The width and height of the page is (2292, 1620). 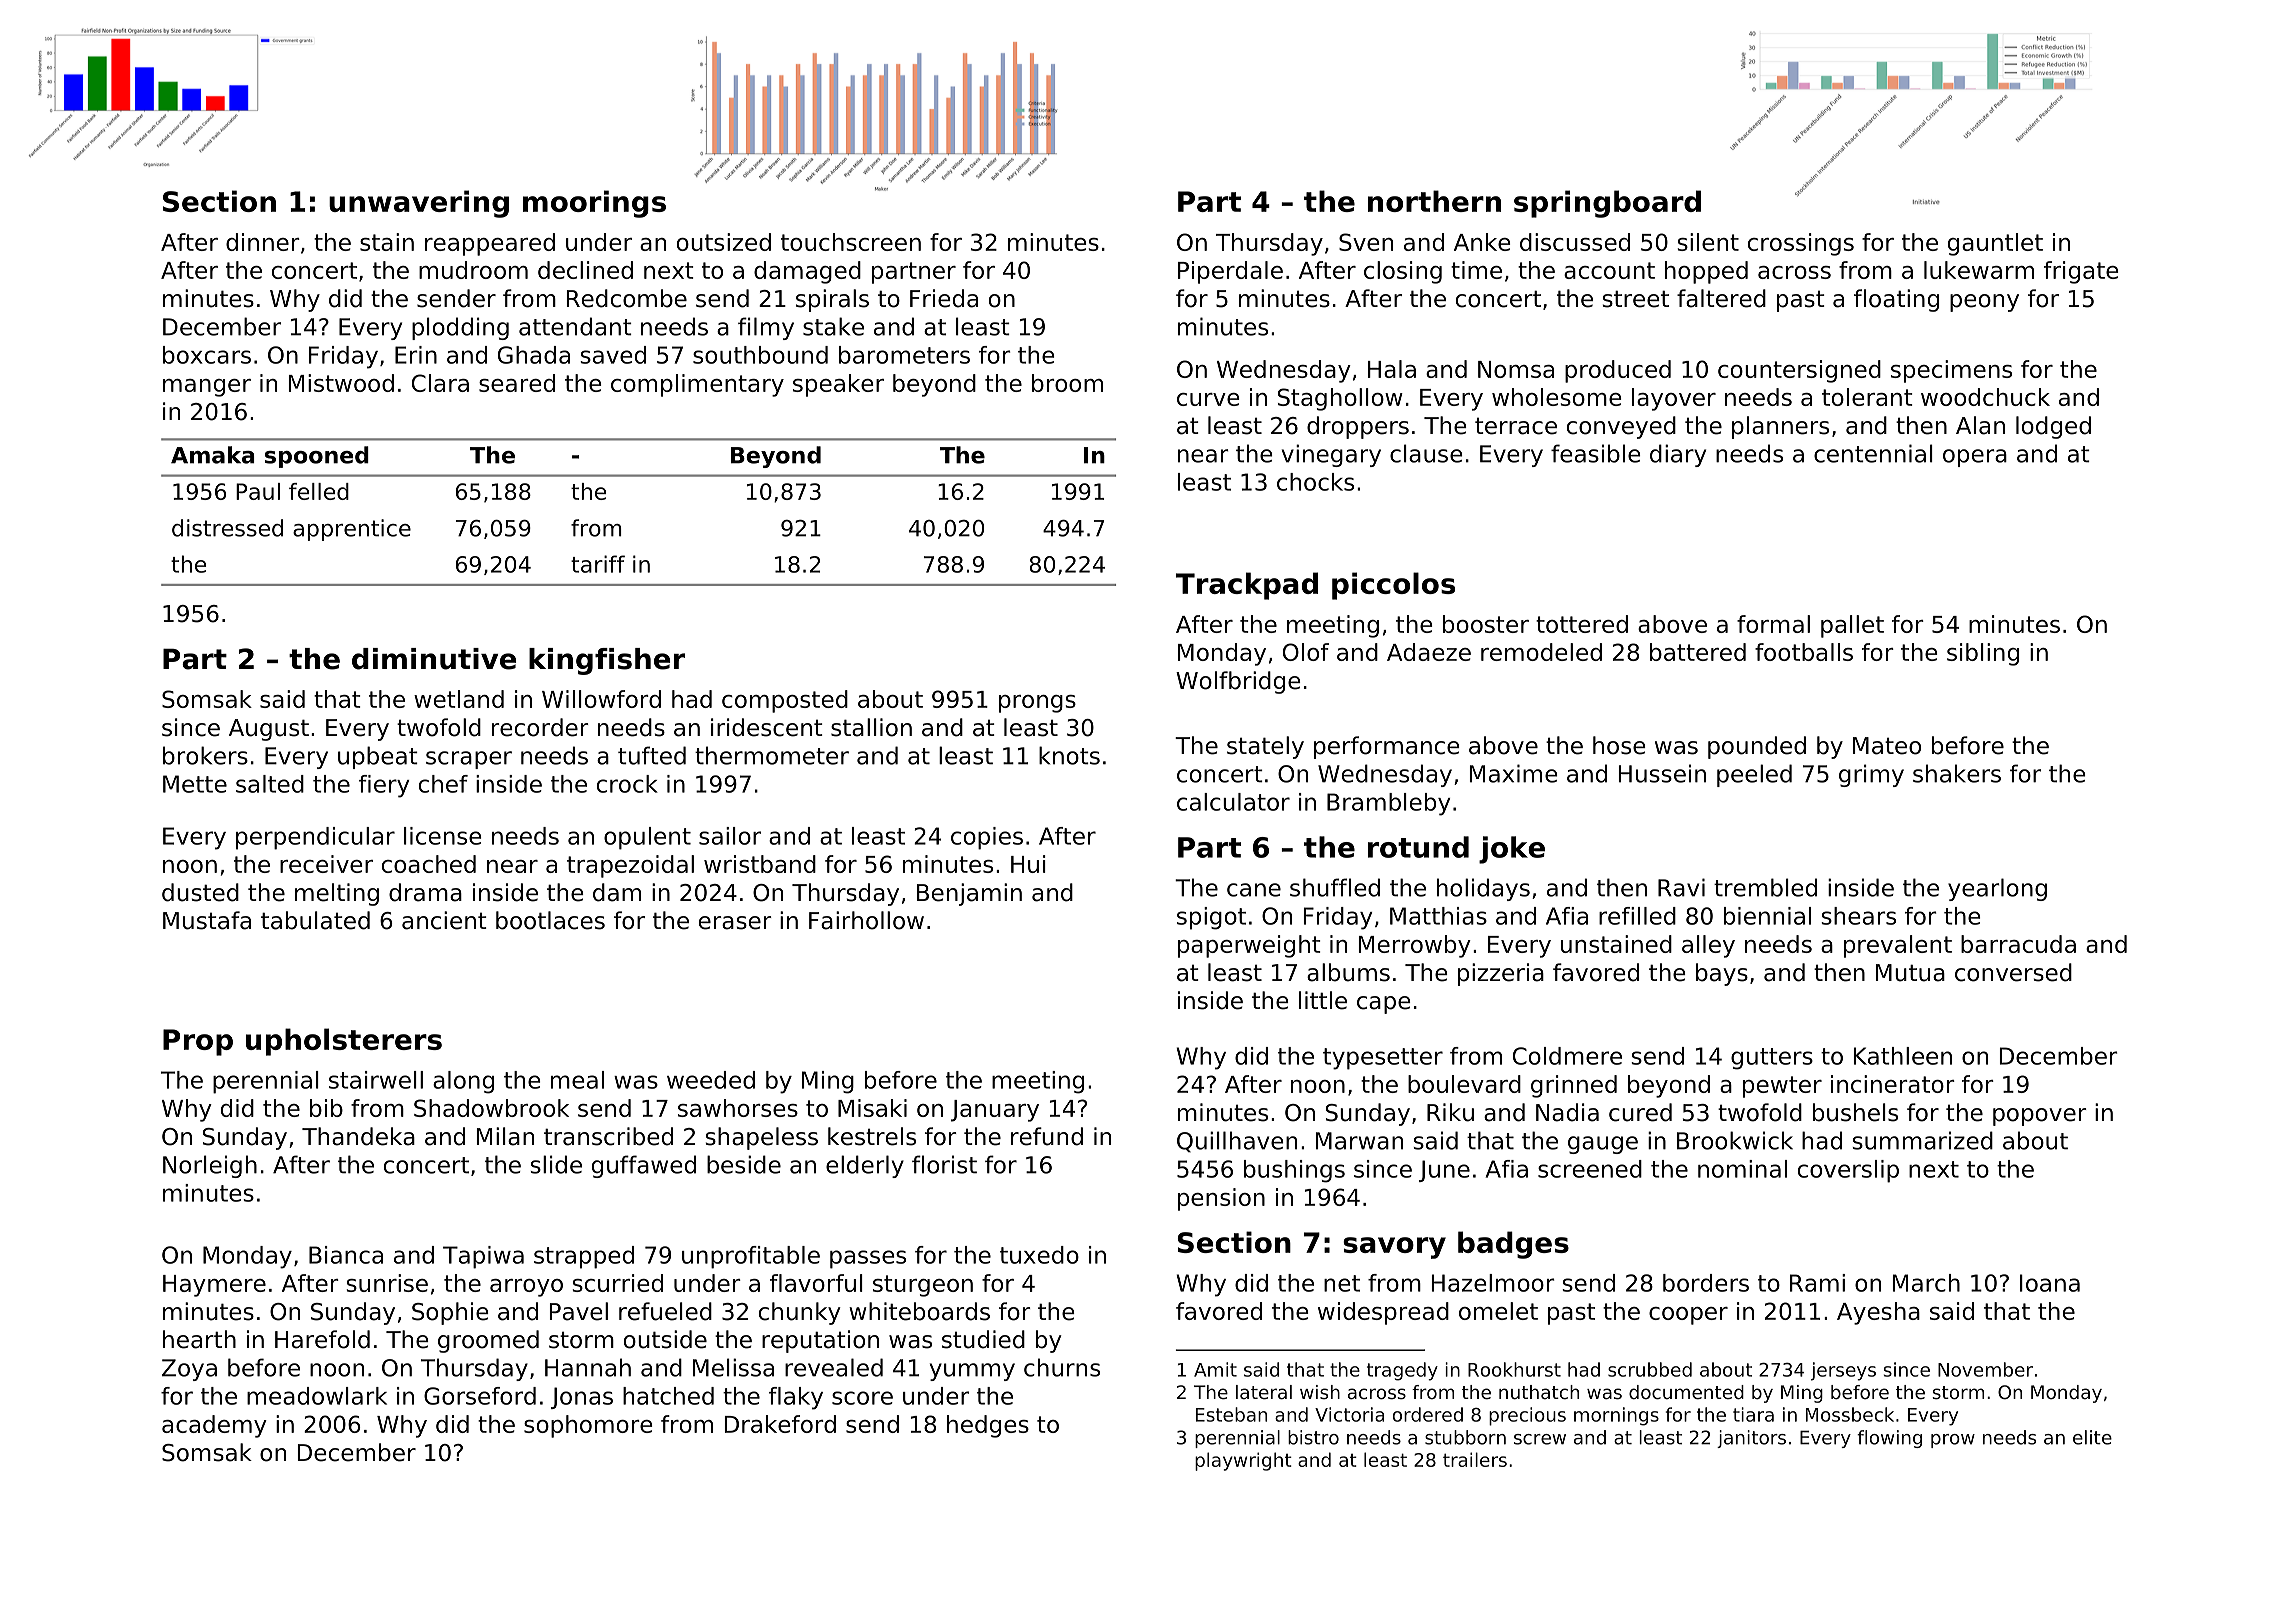 What do you see at coordinates (588, 1426) in the page?
I see `sophomore` at bounding box center [588, 1426].
